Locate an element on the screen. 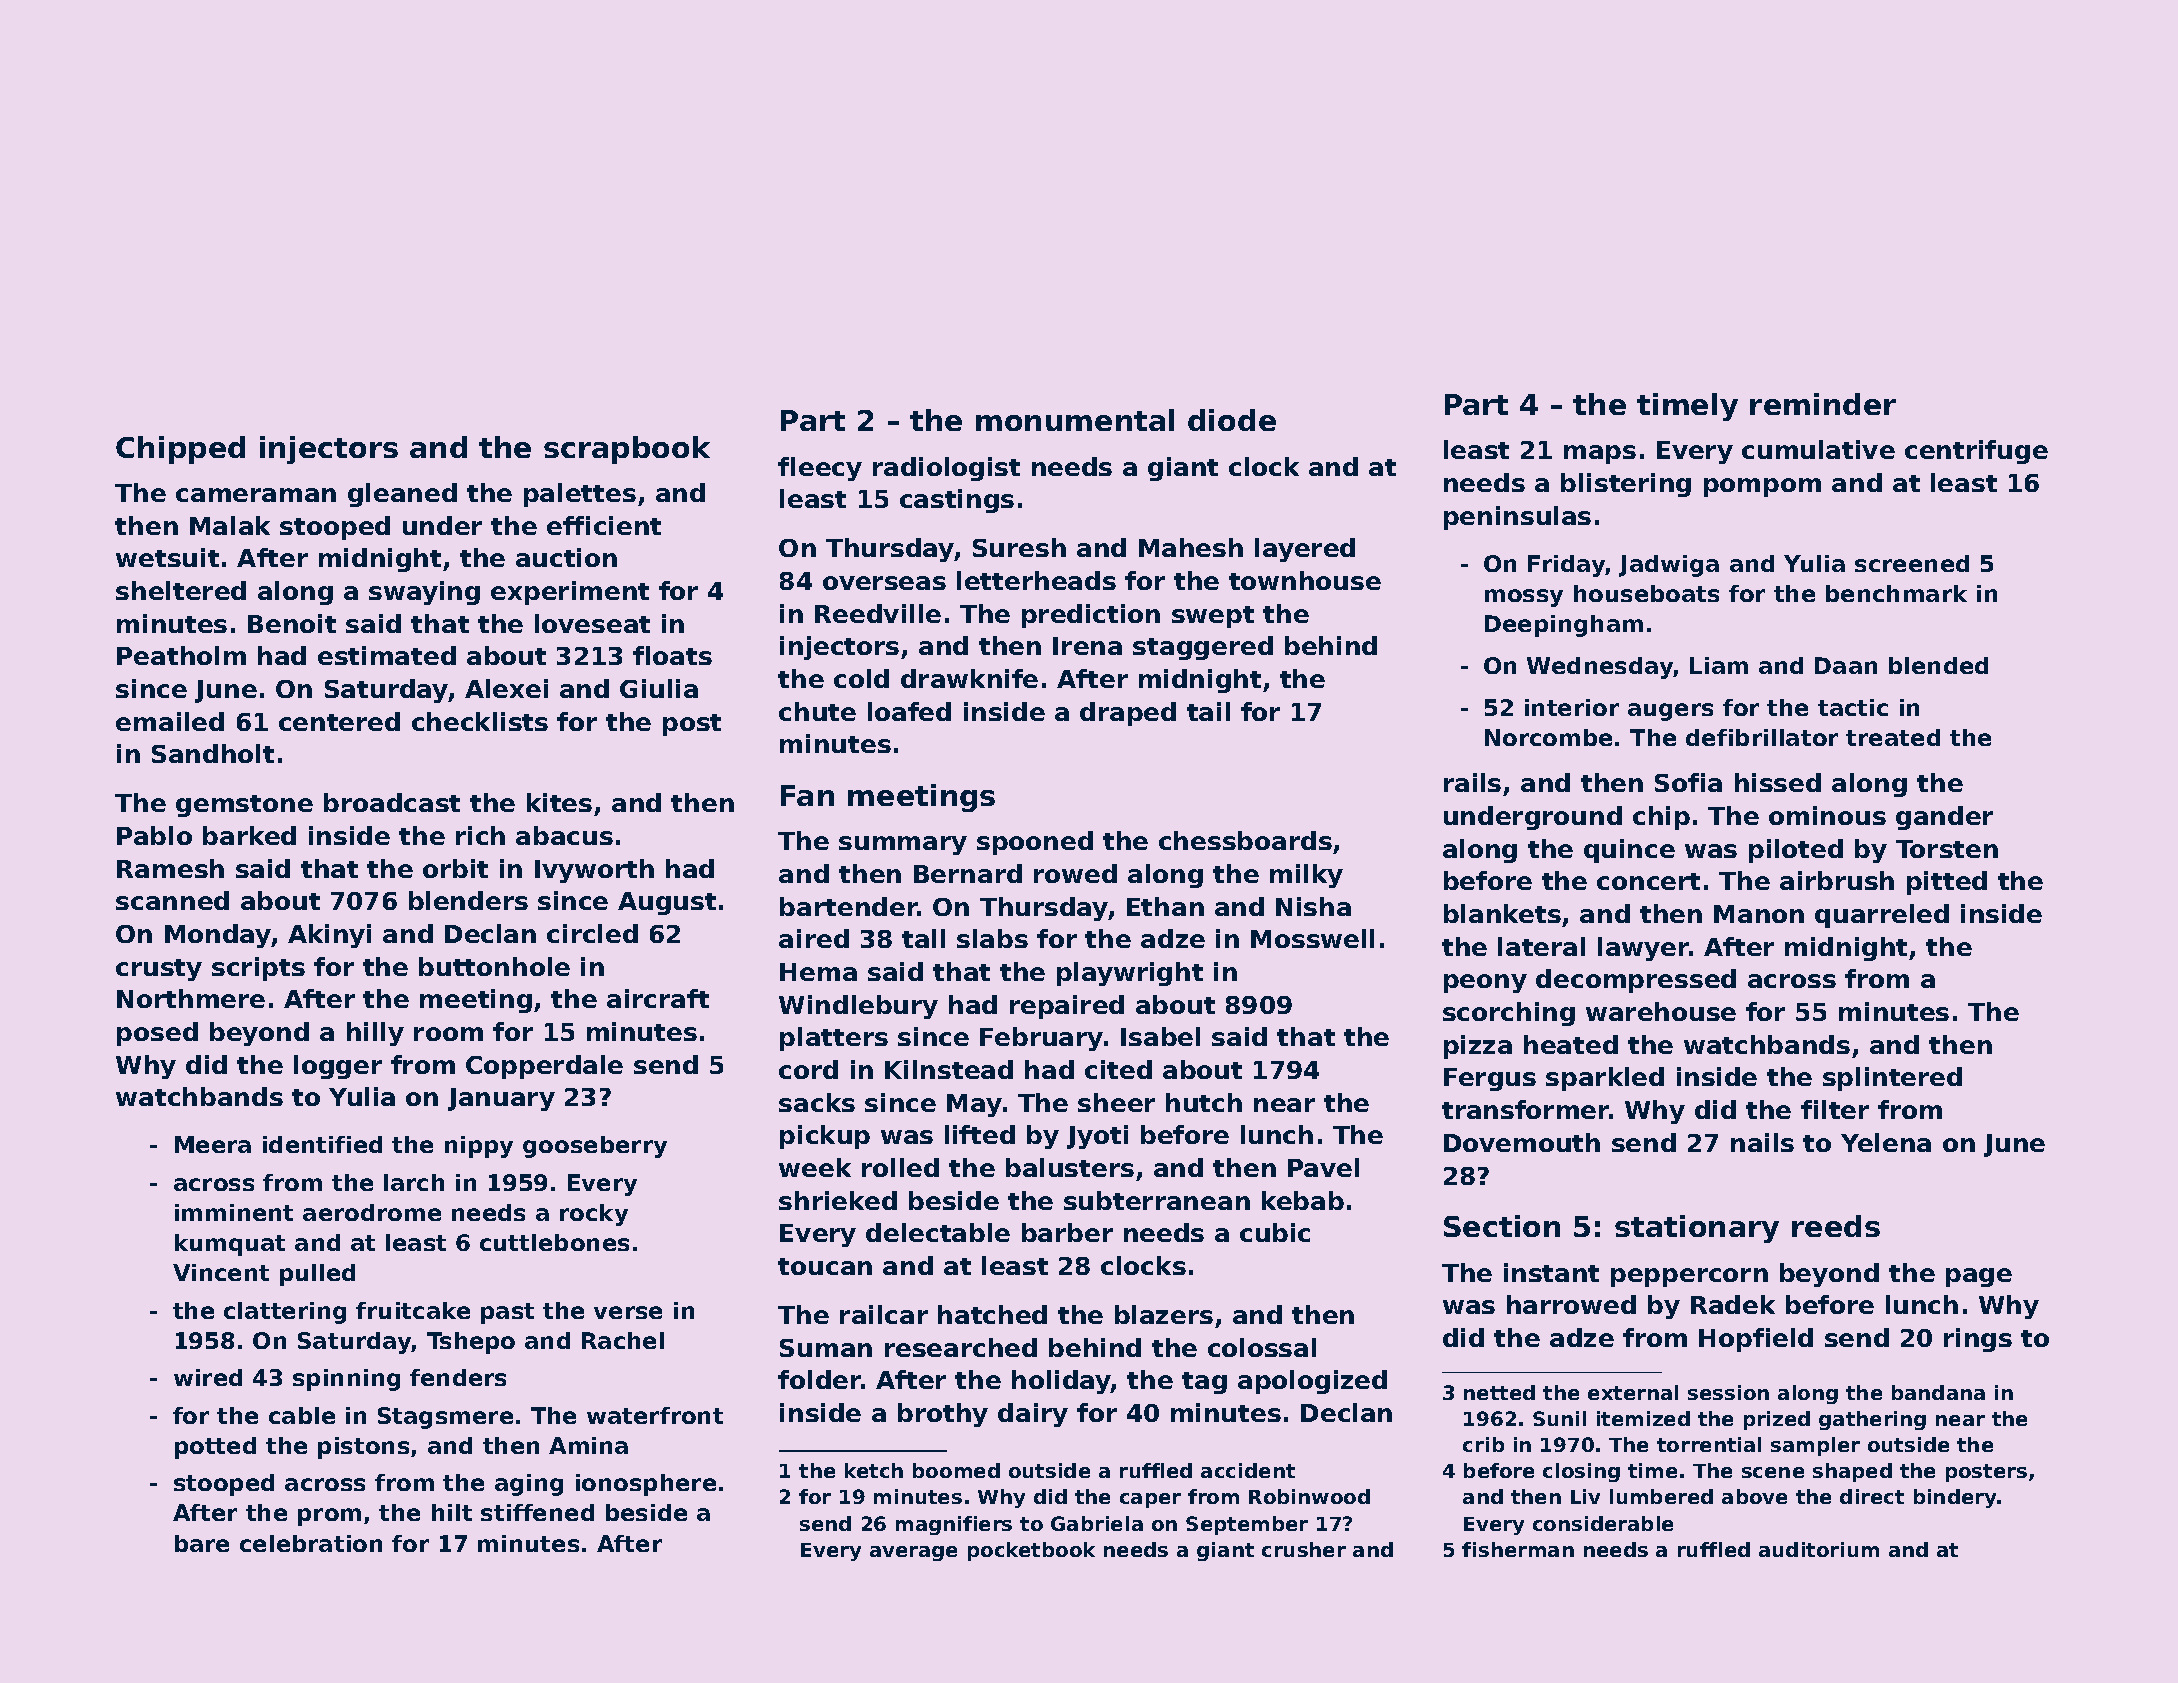 The image size is (2178, 1683). draped is located at coordinates (1128, 714).
